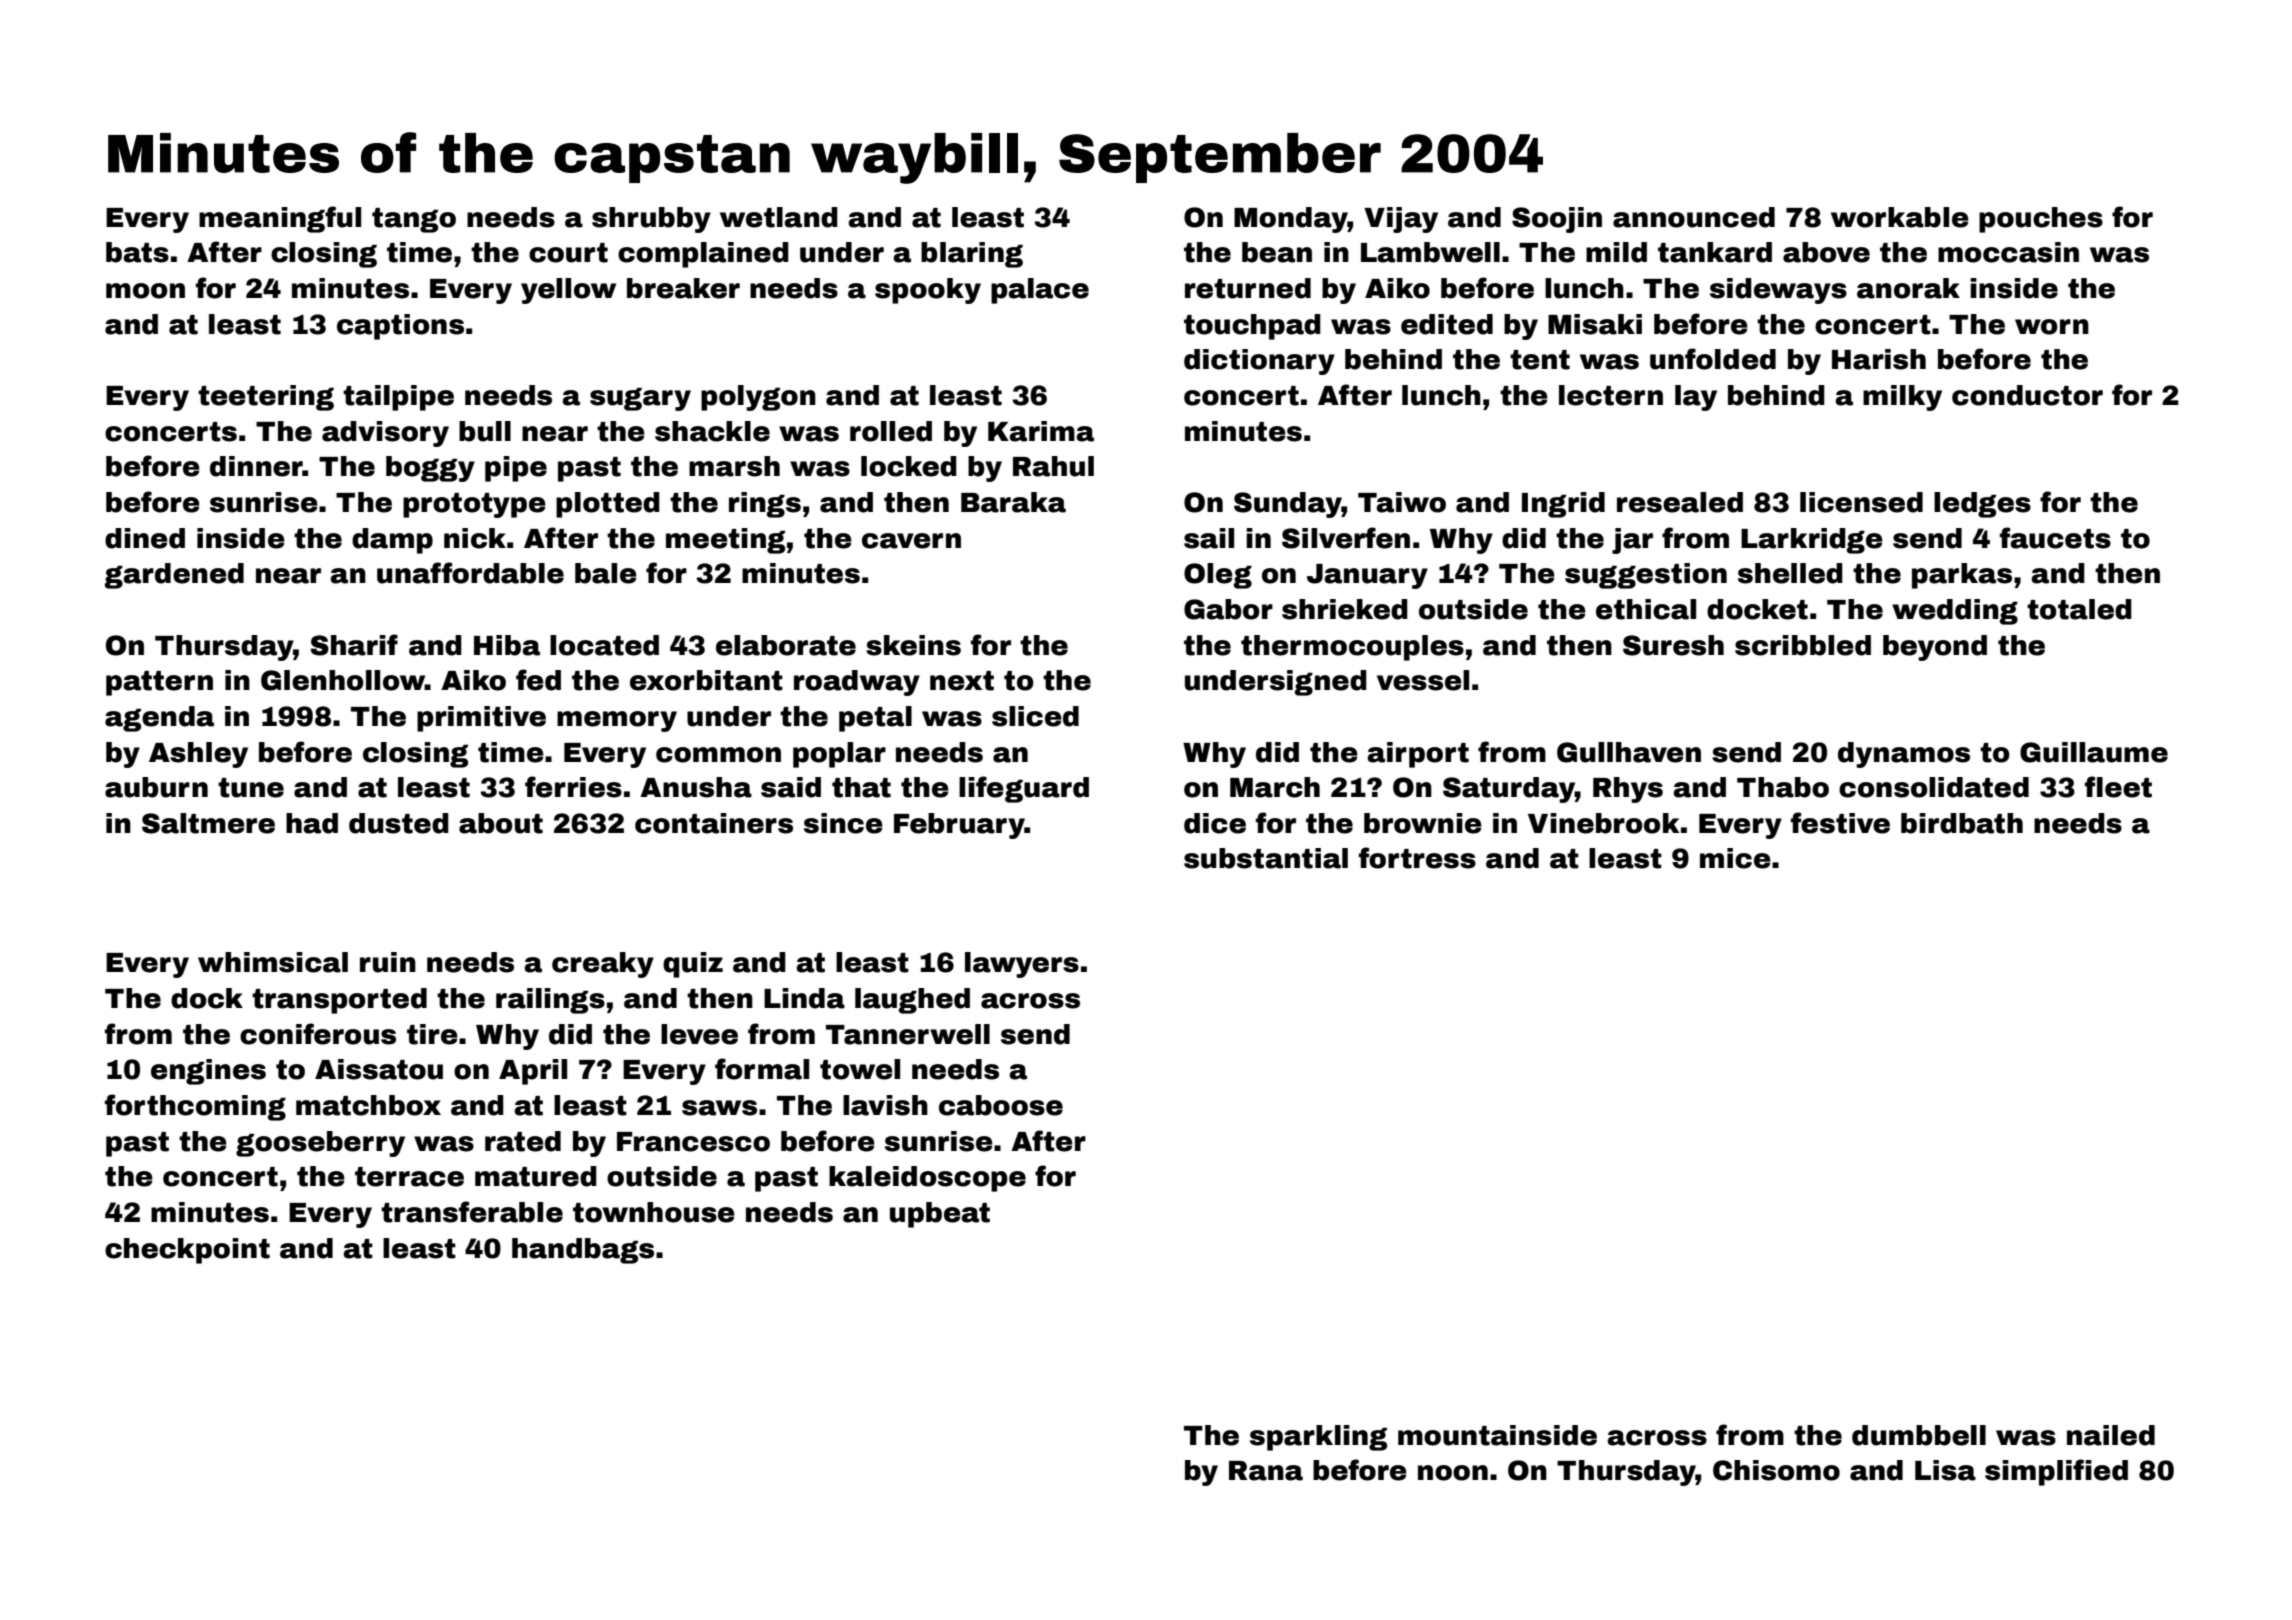  I want to click on sparkling, so click(1318, 1438).
